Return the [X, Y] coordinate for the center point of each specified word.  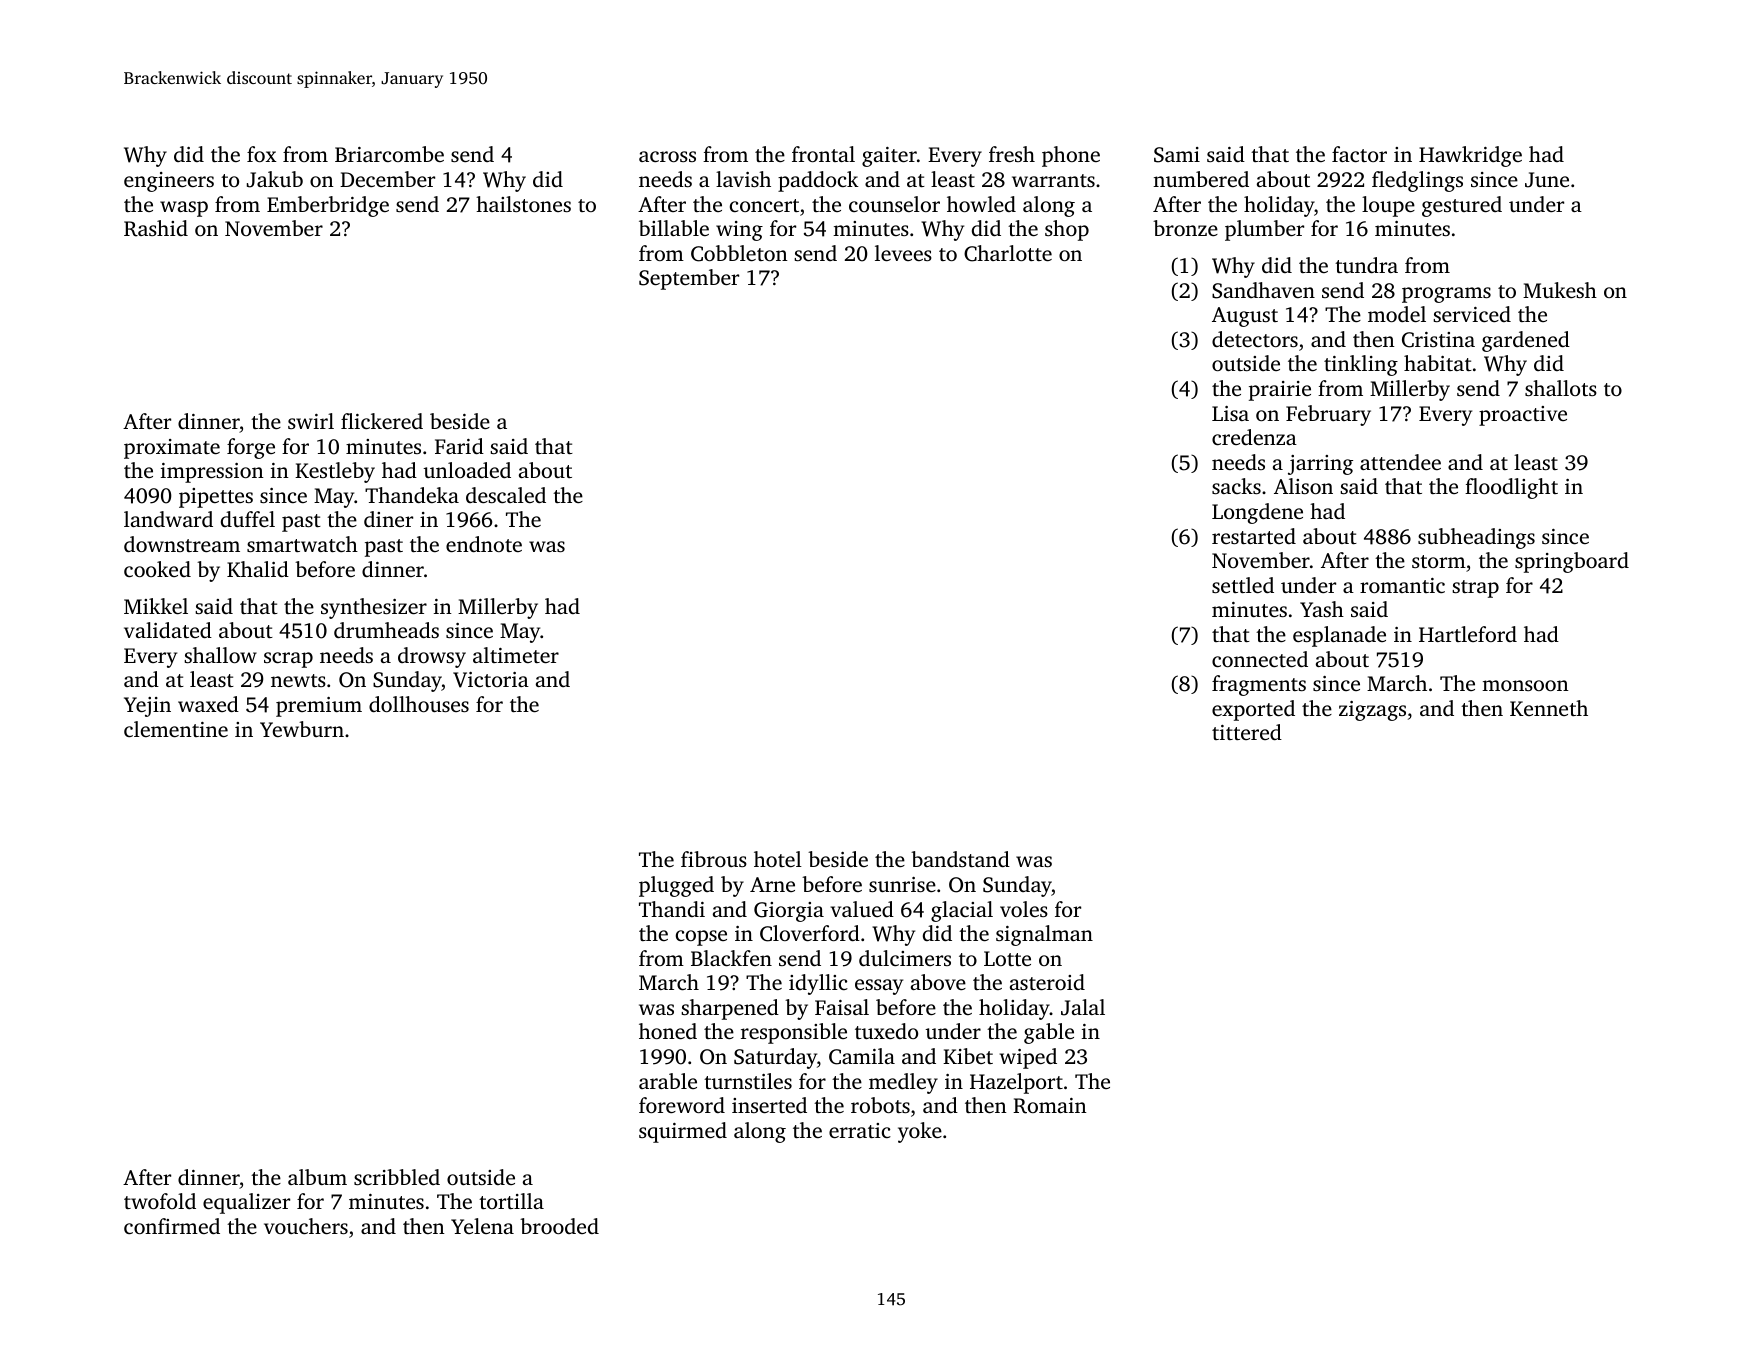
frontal [823, 154]
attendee [1400, 462]
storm [1439, 561]
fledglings [1417, 181]
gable [1049, 1033]
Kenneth [1549, 708]
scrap [288, 660]
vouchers [306, 1226]
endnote [484, 544]
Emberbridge [328, 206]
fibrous [714, 859]
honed [668, 1031]
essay [879, 987]
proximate [172, 449]
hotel [778, 859]
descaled [506, 495]
